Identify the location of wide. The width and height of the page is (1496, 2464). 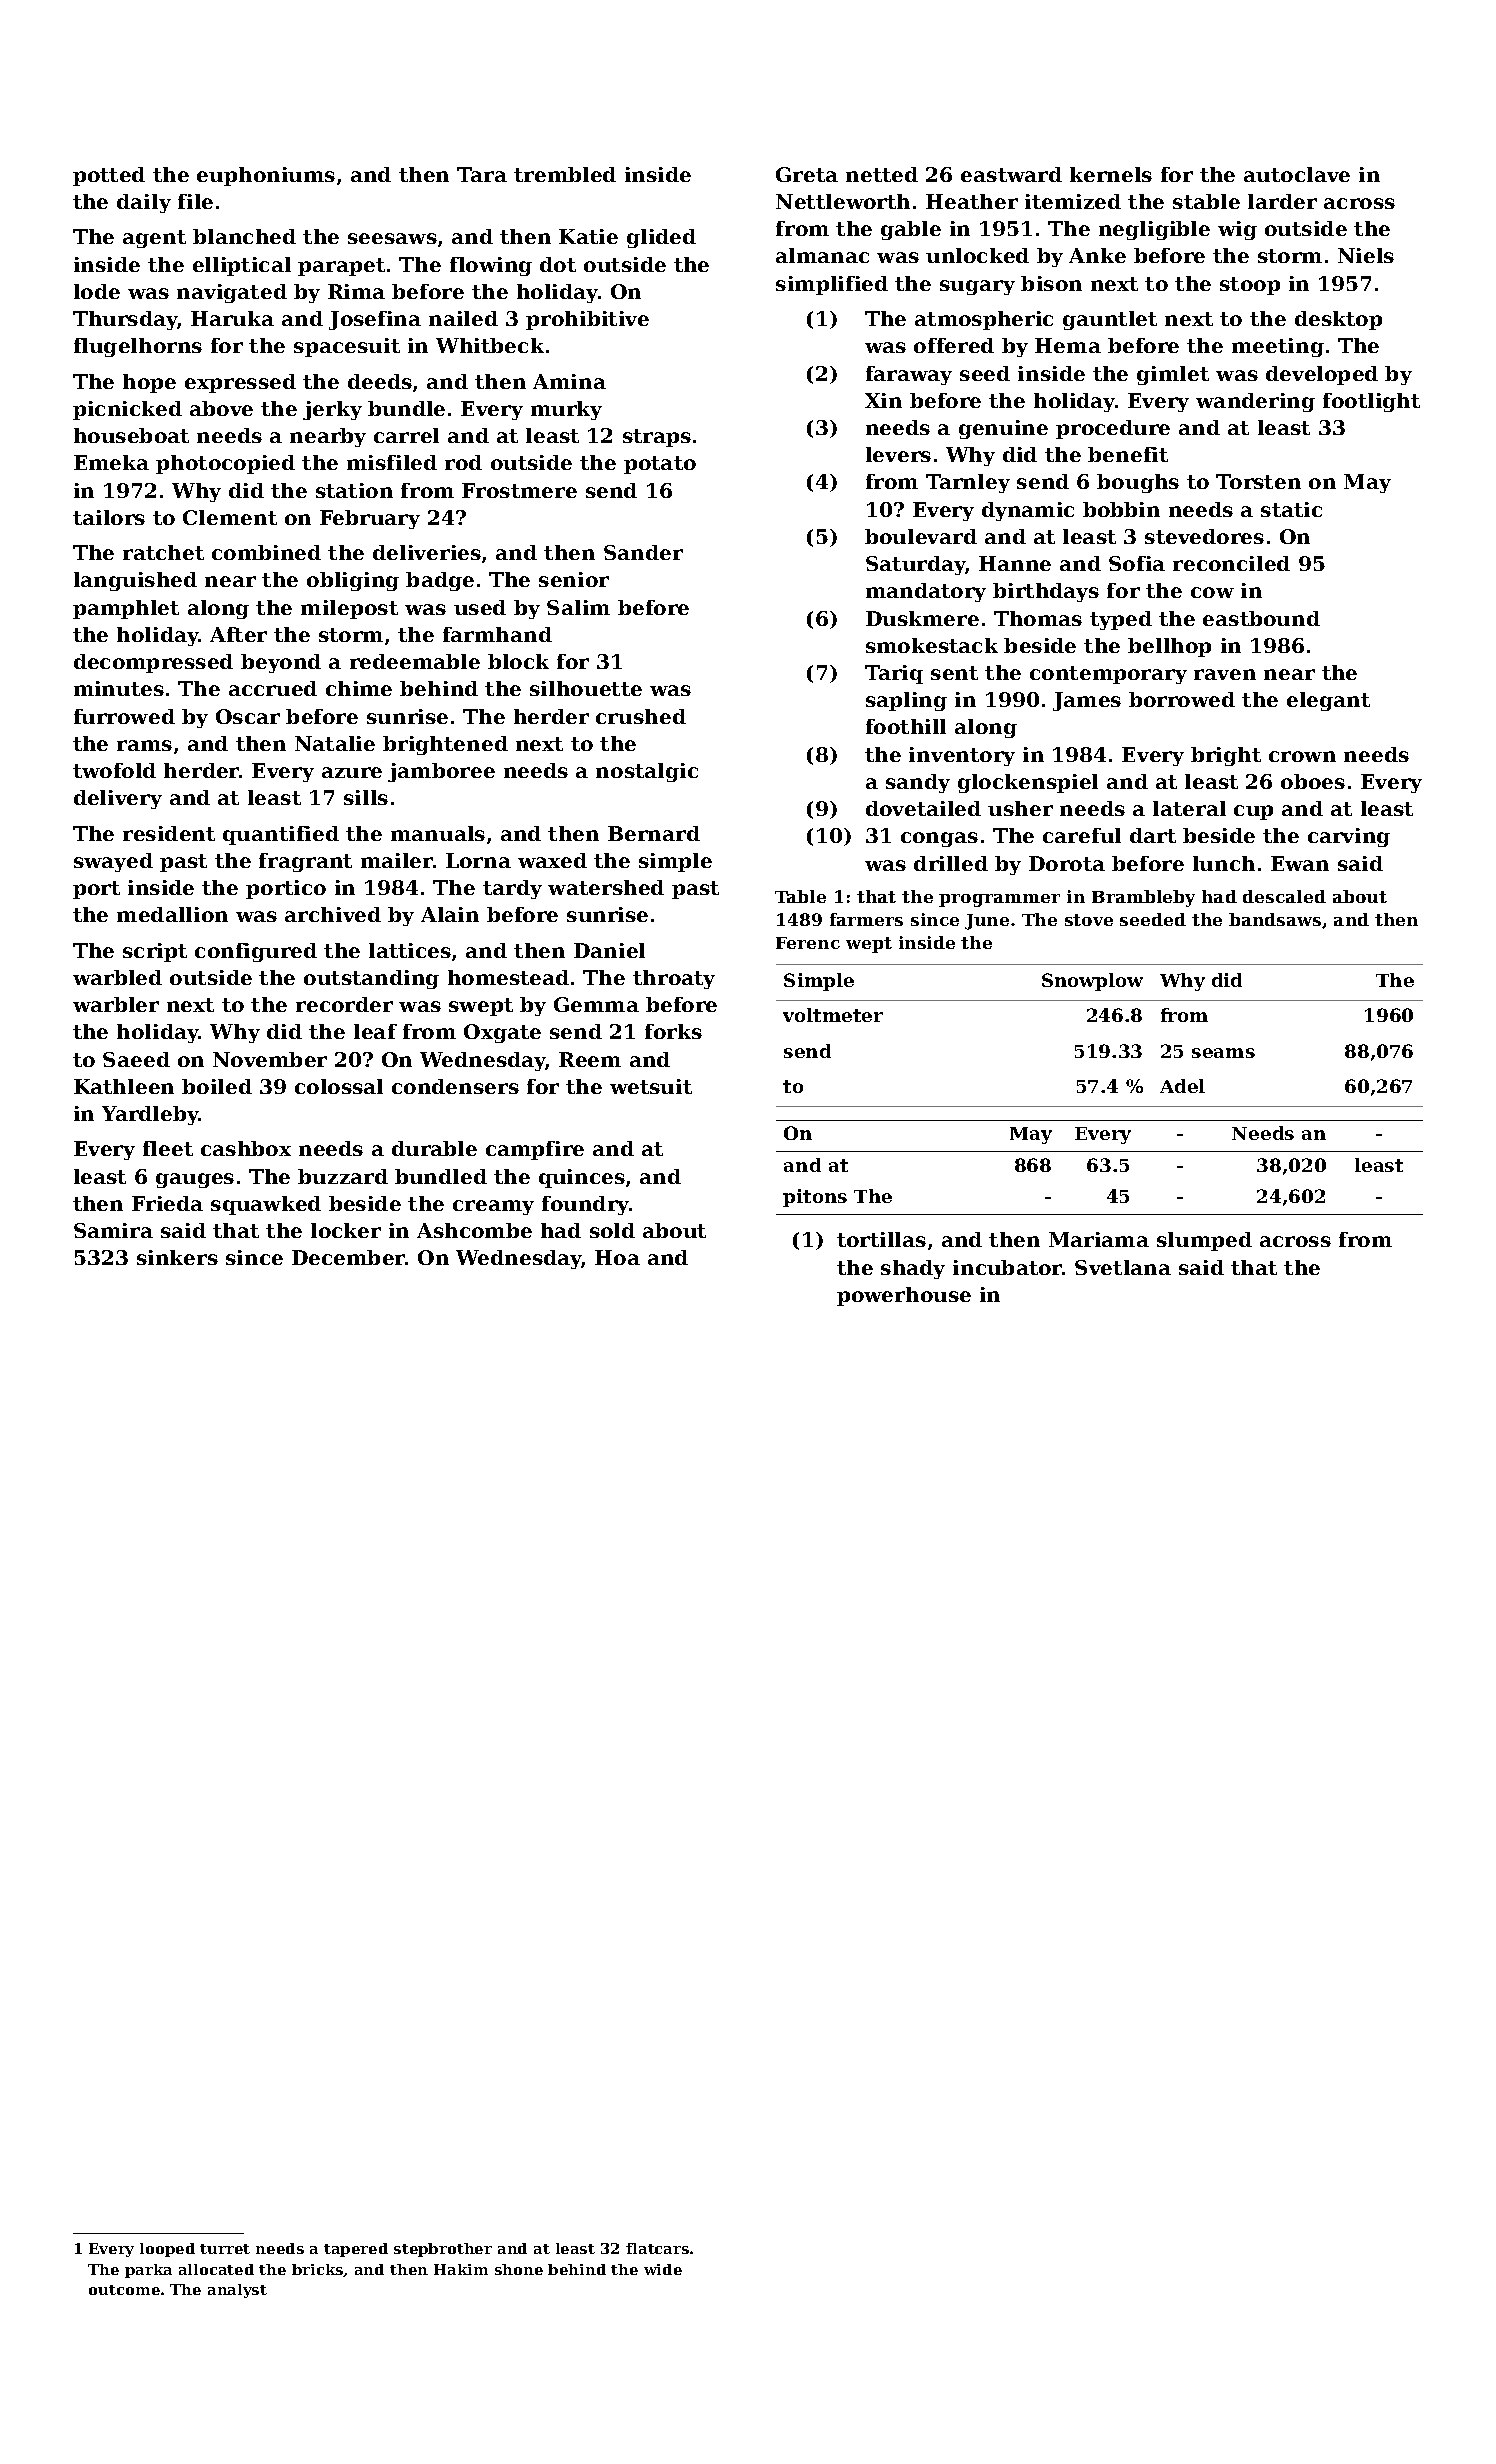
(663, 2269).
